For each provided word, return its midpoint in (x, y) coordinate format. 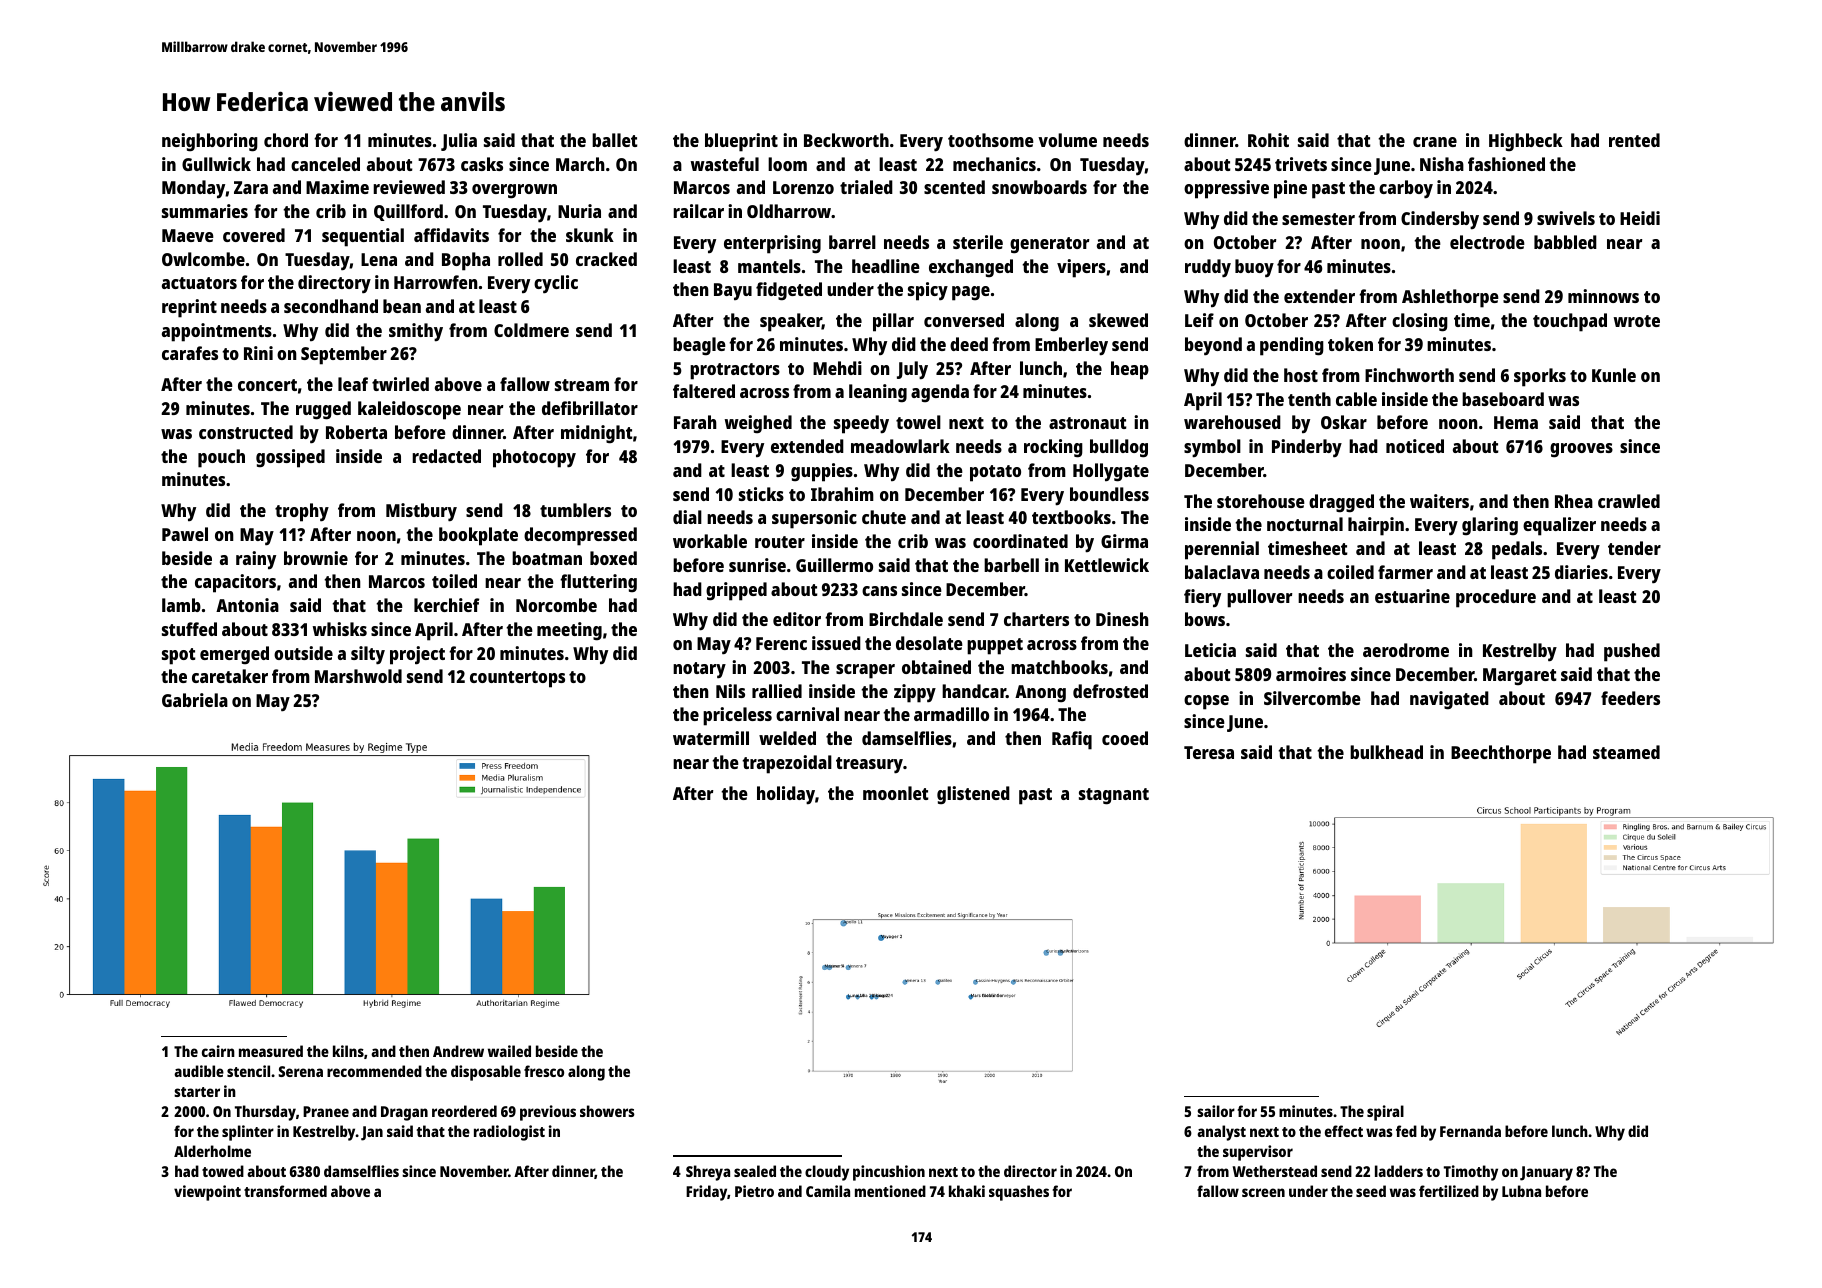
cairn (218, 1051)
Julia (459, 142)
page (971, 293)
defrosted (1110, 691)
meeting (569, 631)
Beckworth (846, 140)
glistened (973, 795)
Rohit (1268, 140)
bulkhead (1386, 752)
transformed (285, 1191)
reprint (189, 308)
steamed (1626, 752)
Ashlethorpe (1450, 298)
